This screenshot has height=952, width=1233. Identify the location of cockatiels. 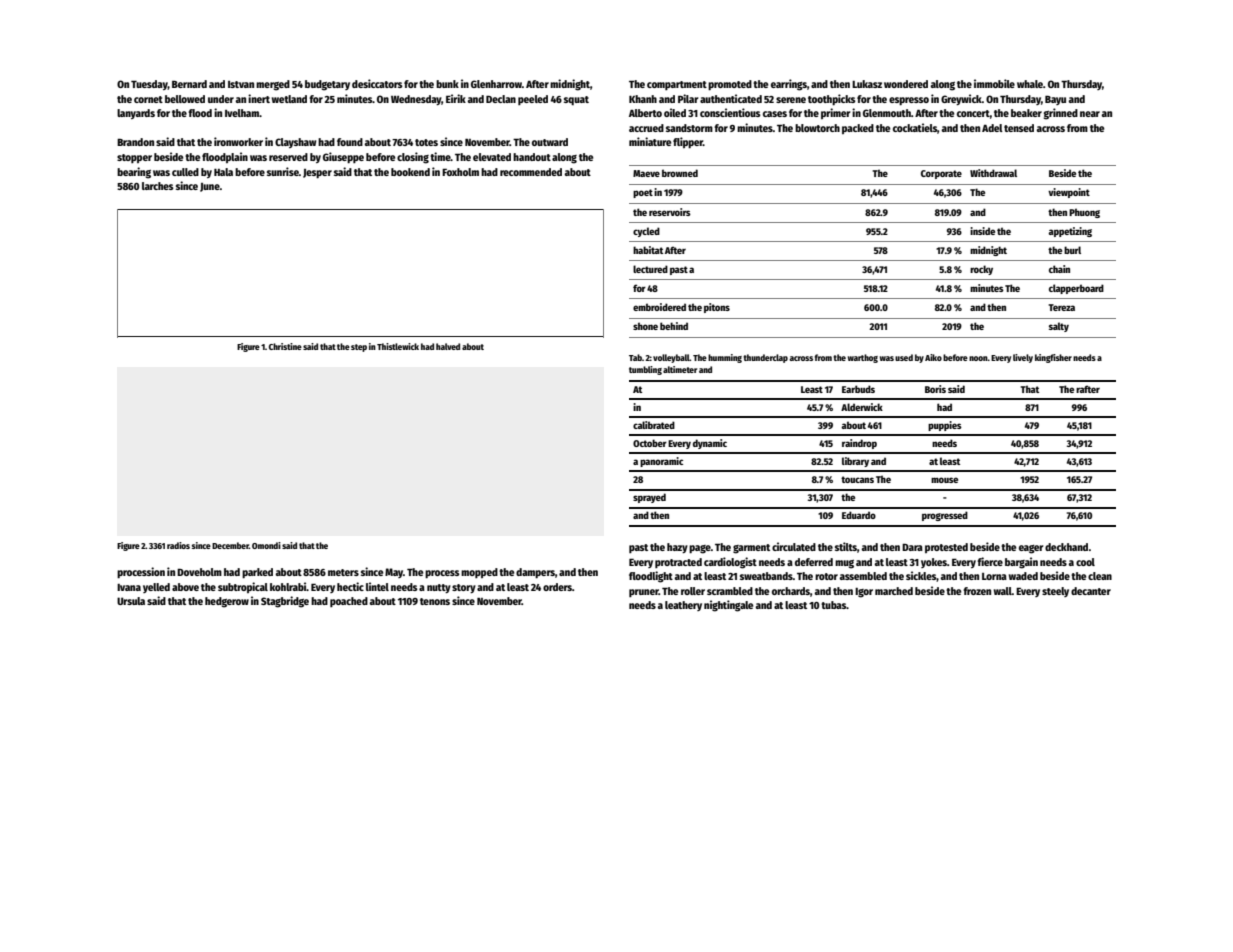
(915, 127).
